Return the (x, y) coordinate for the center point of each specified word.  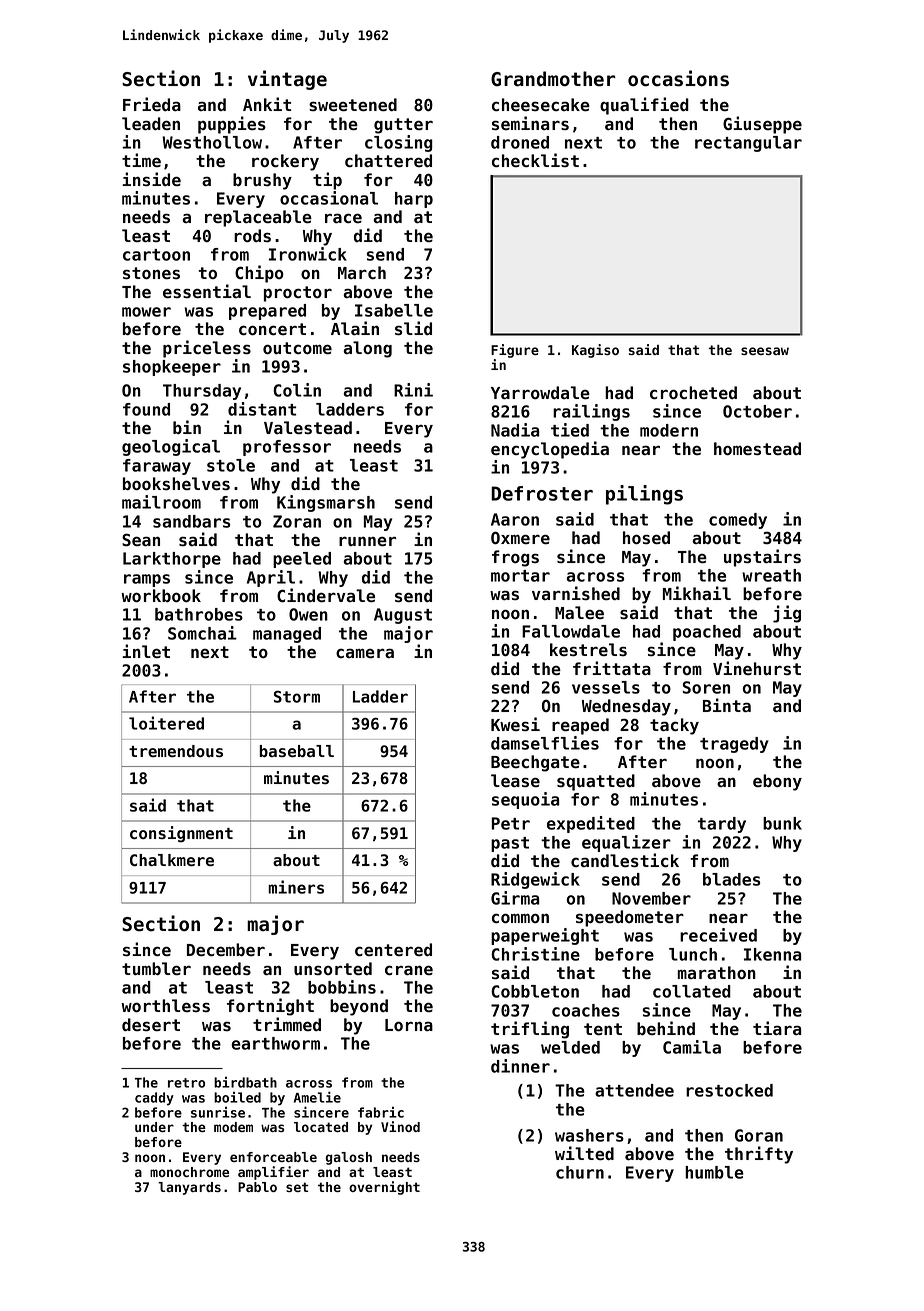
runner (367, 541)
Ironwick (308, 254)
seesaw (765, 351)
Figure (515, 351)
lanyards (189, 1188)
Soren (706, 687)
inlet (146, 651)
